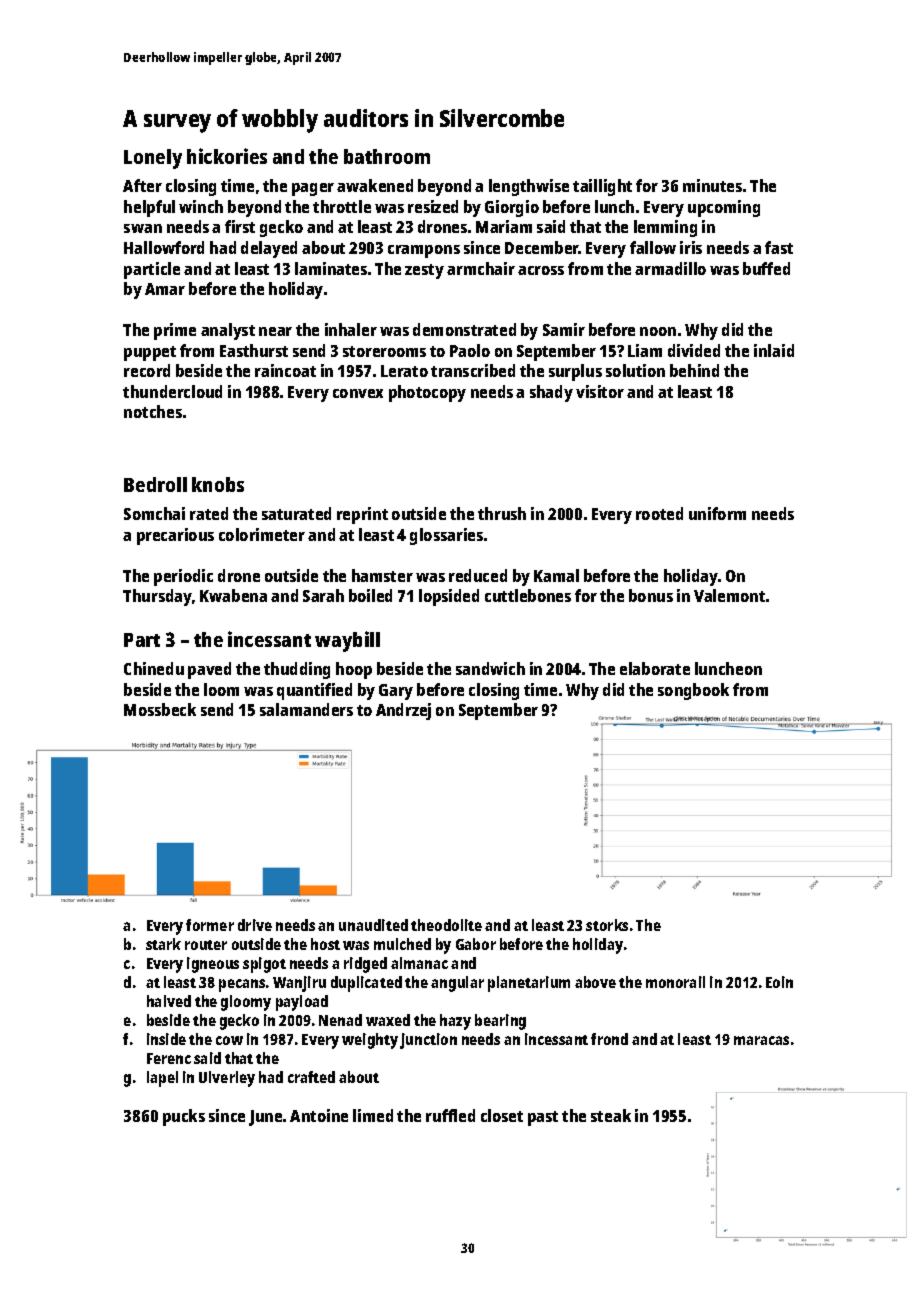 This screenshot has width=924, height=1308. Describe the element at coordinates (227, 156) in the screenshot. I see `hickories` at that location.
